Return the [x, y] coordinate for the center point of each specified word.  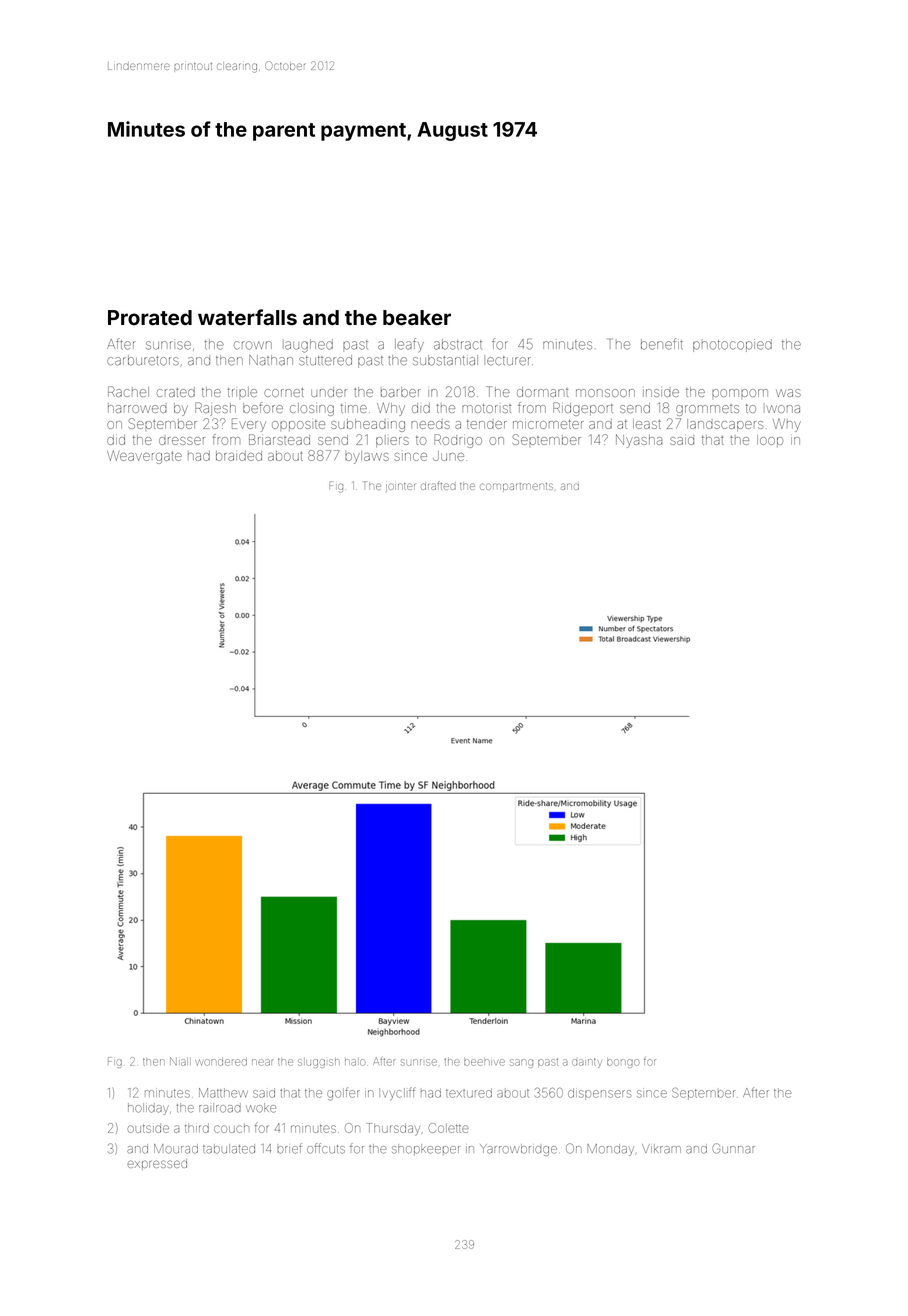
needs [430, 425]
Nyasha [639, 441]
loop [770, 441]
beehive [484, 1062]
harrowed [137, 408]
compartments [516, 486]
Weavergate [144, 457]
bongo [623, 1063]
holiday [148, 1109]
